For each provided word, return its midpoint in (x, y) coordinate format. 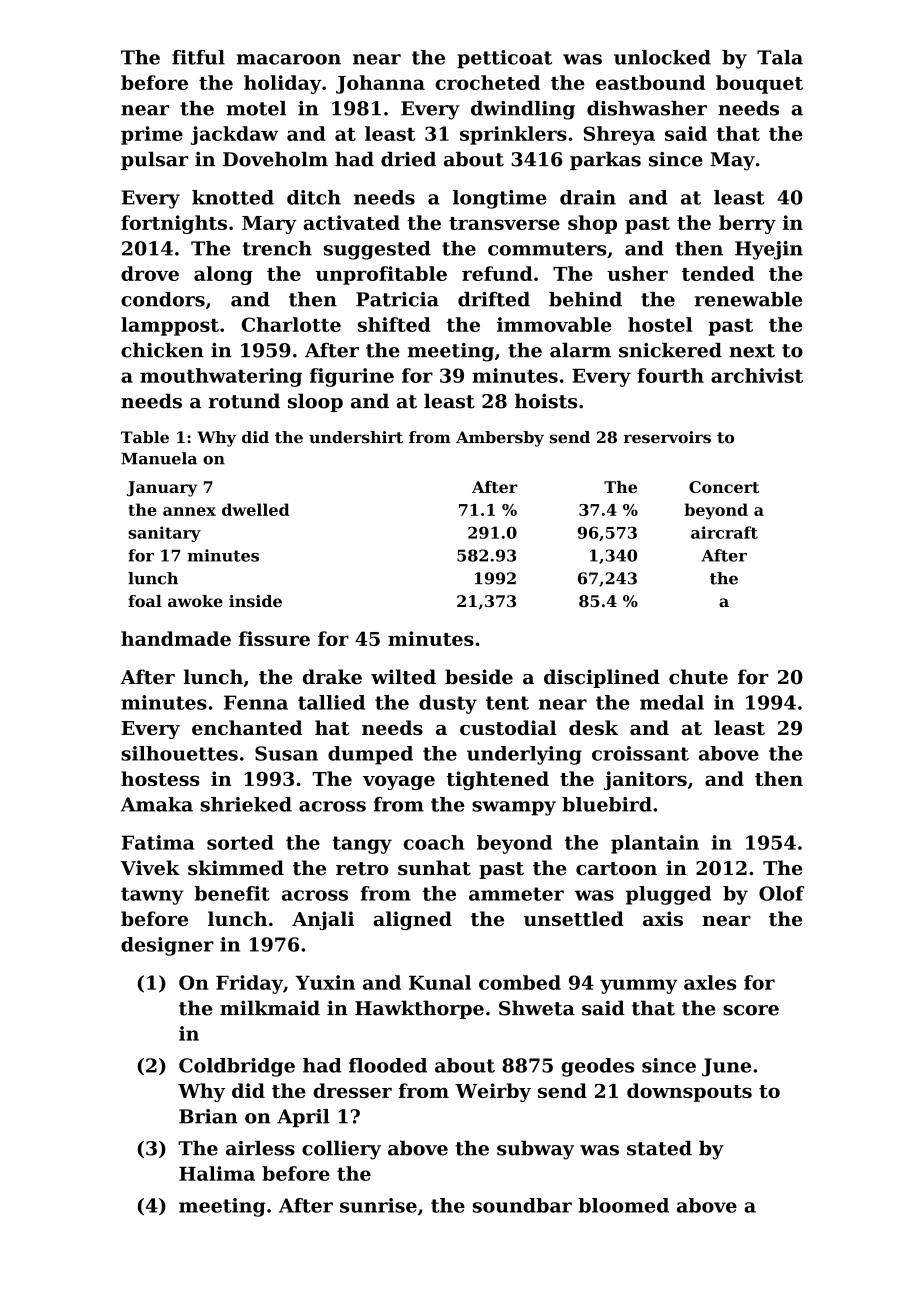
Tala (780, 57)
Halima (217, 1173)
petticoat (504, 59)
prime (152, 135)
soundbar (522, 1205)
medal (672, 702)
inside (255, 601)
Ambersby (500, 439)
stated (659, 1148)
